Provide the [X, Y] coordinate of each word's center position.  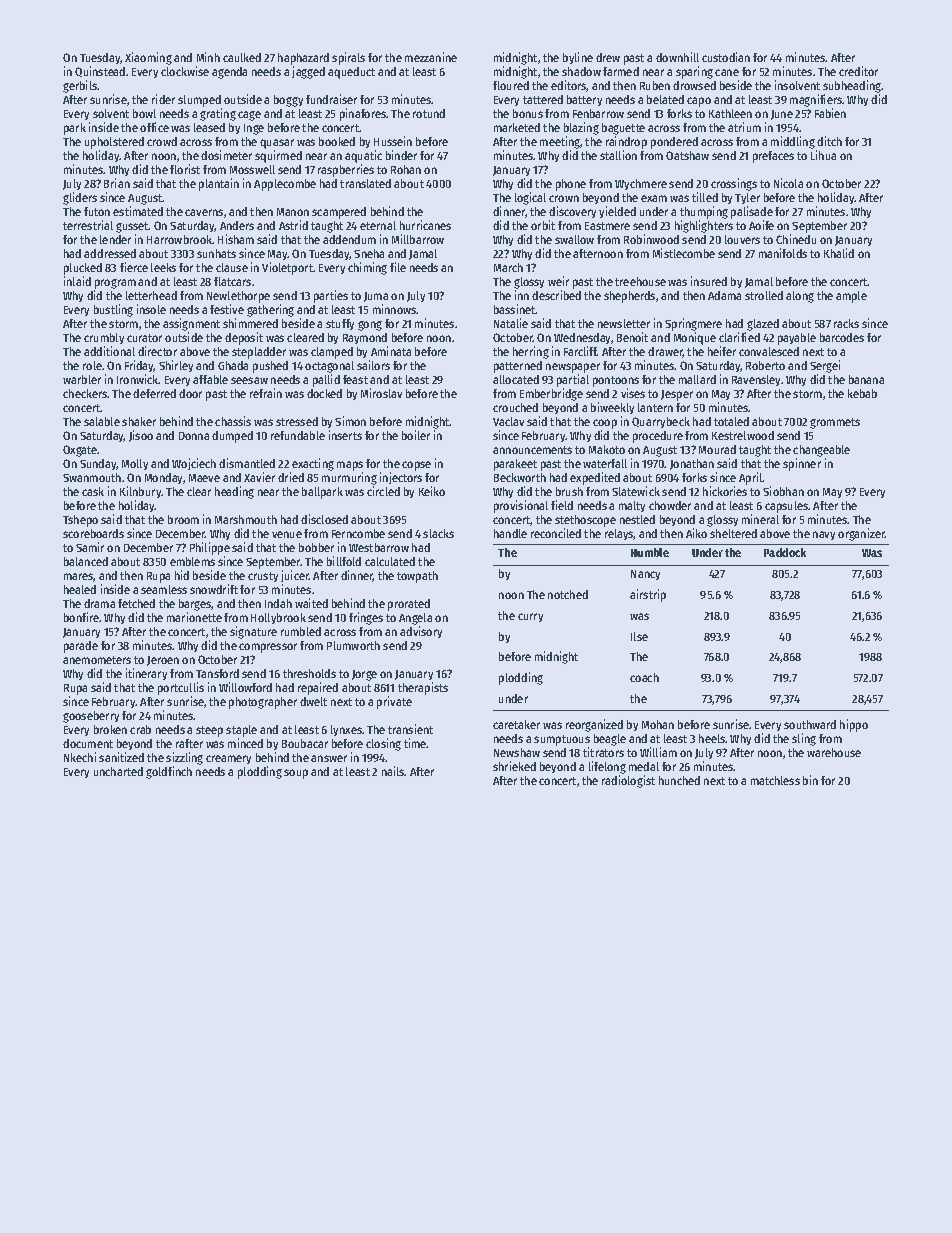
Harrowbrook [180, 239]
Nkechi [80, 757]
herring [531, 352]
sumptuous [562, 740]
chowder [670, 505]
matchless [775, 780]
